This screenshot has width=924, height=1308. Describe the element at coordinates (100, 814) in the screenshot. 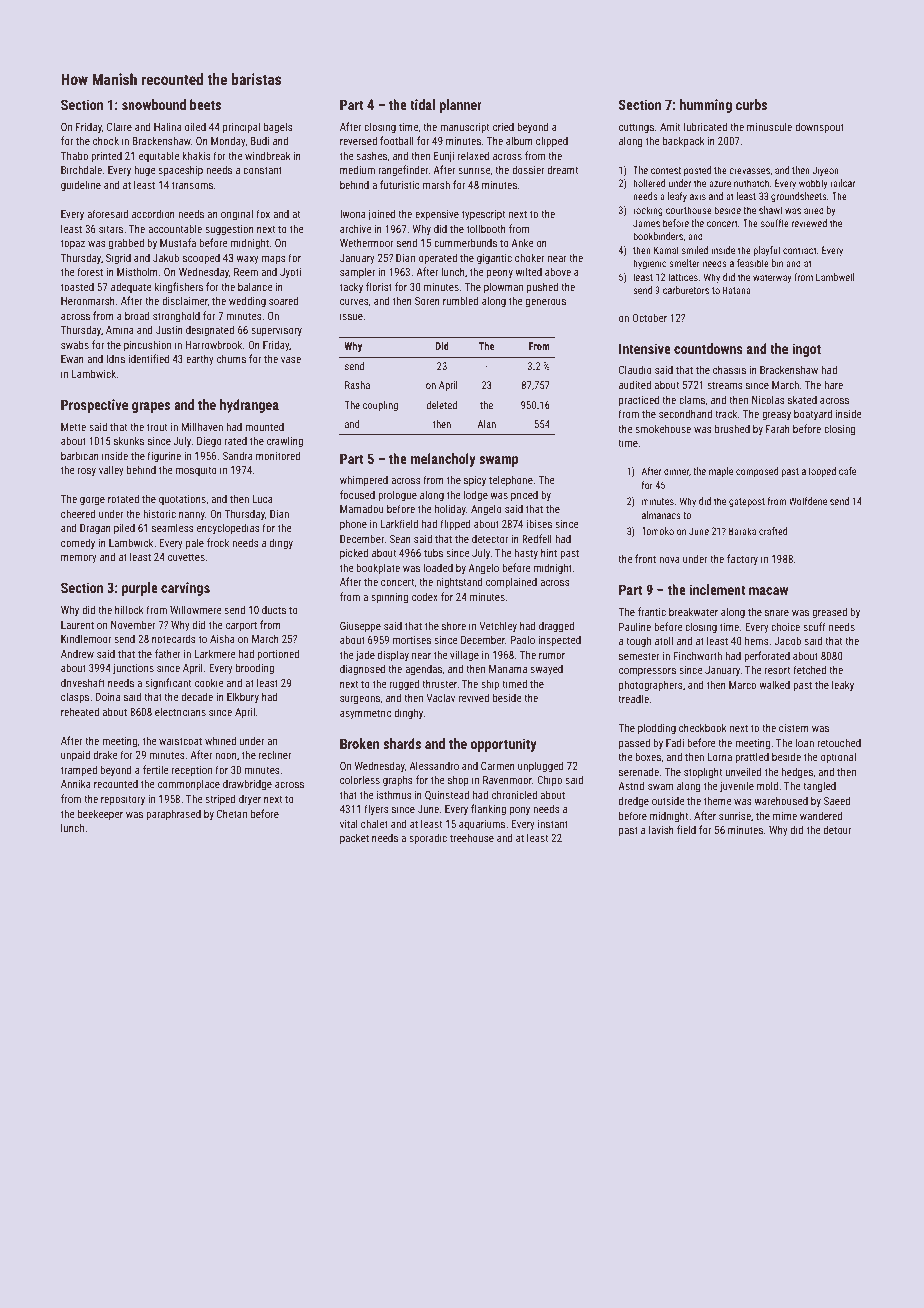

I see `beekeeper` at that location.
